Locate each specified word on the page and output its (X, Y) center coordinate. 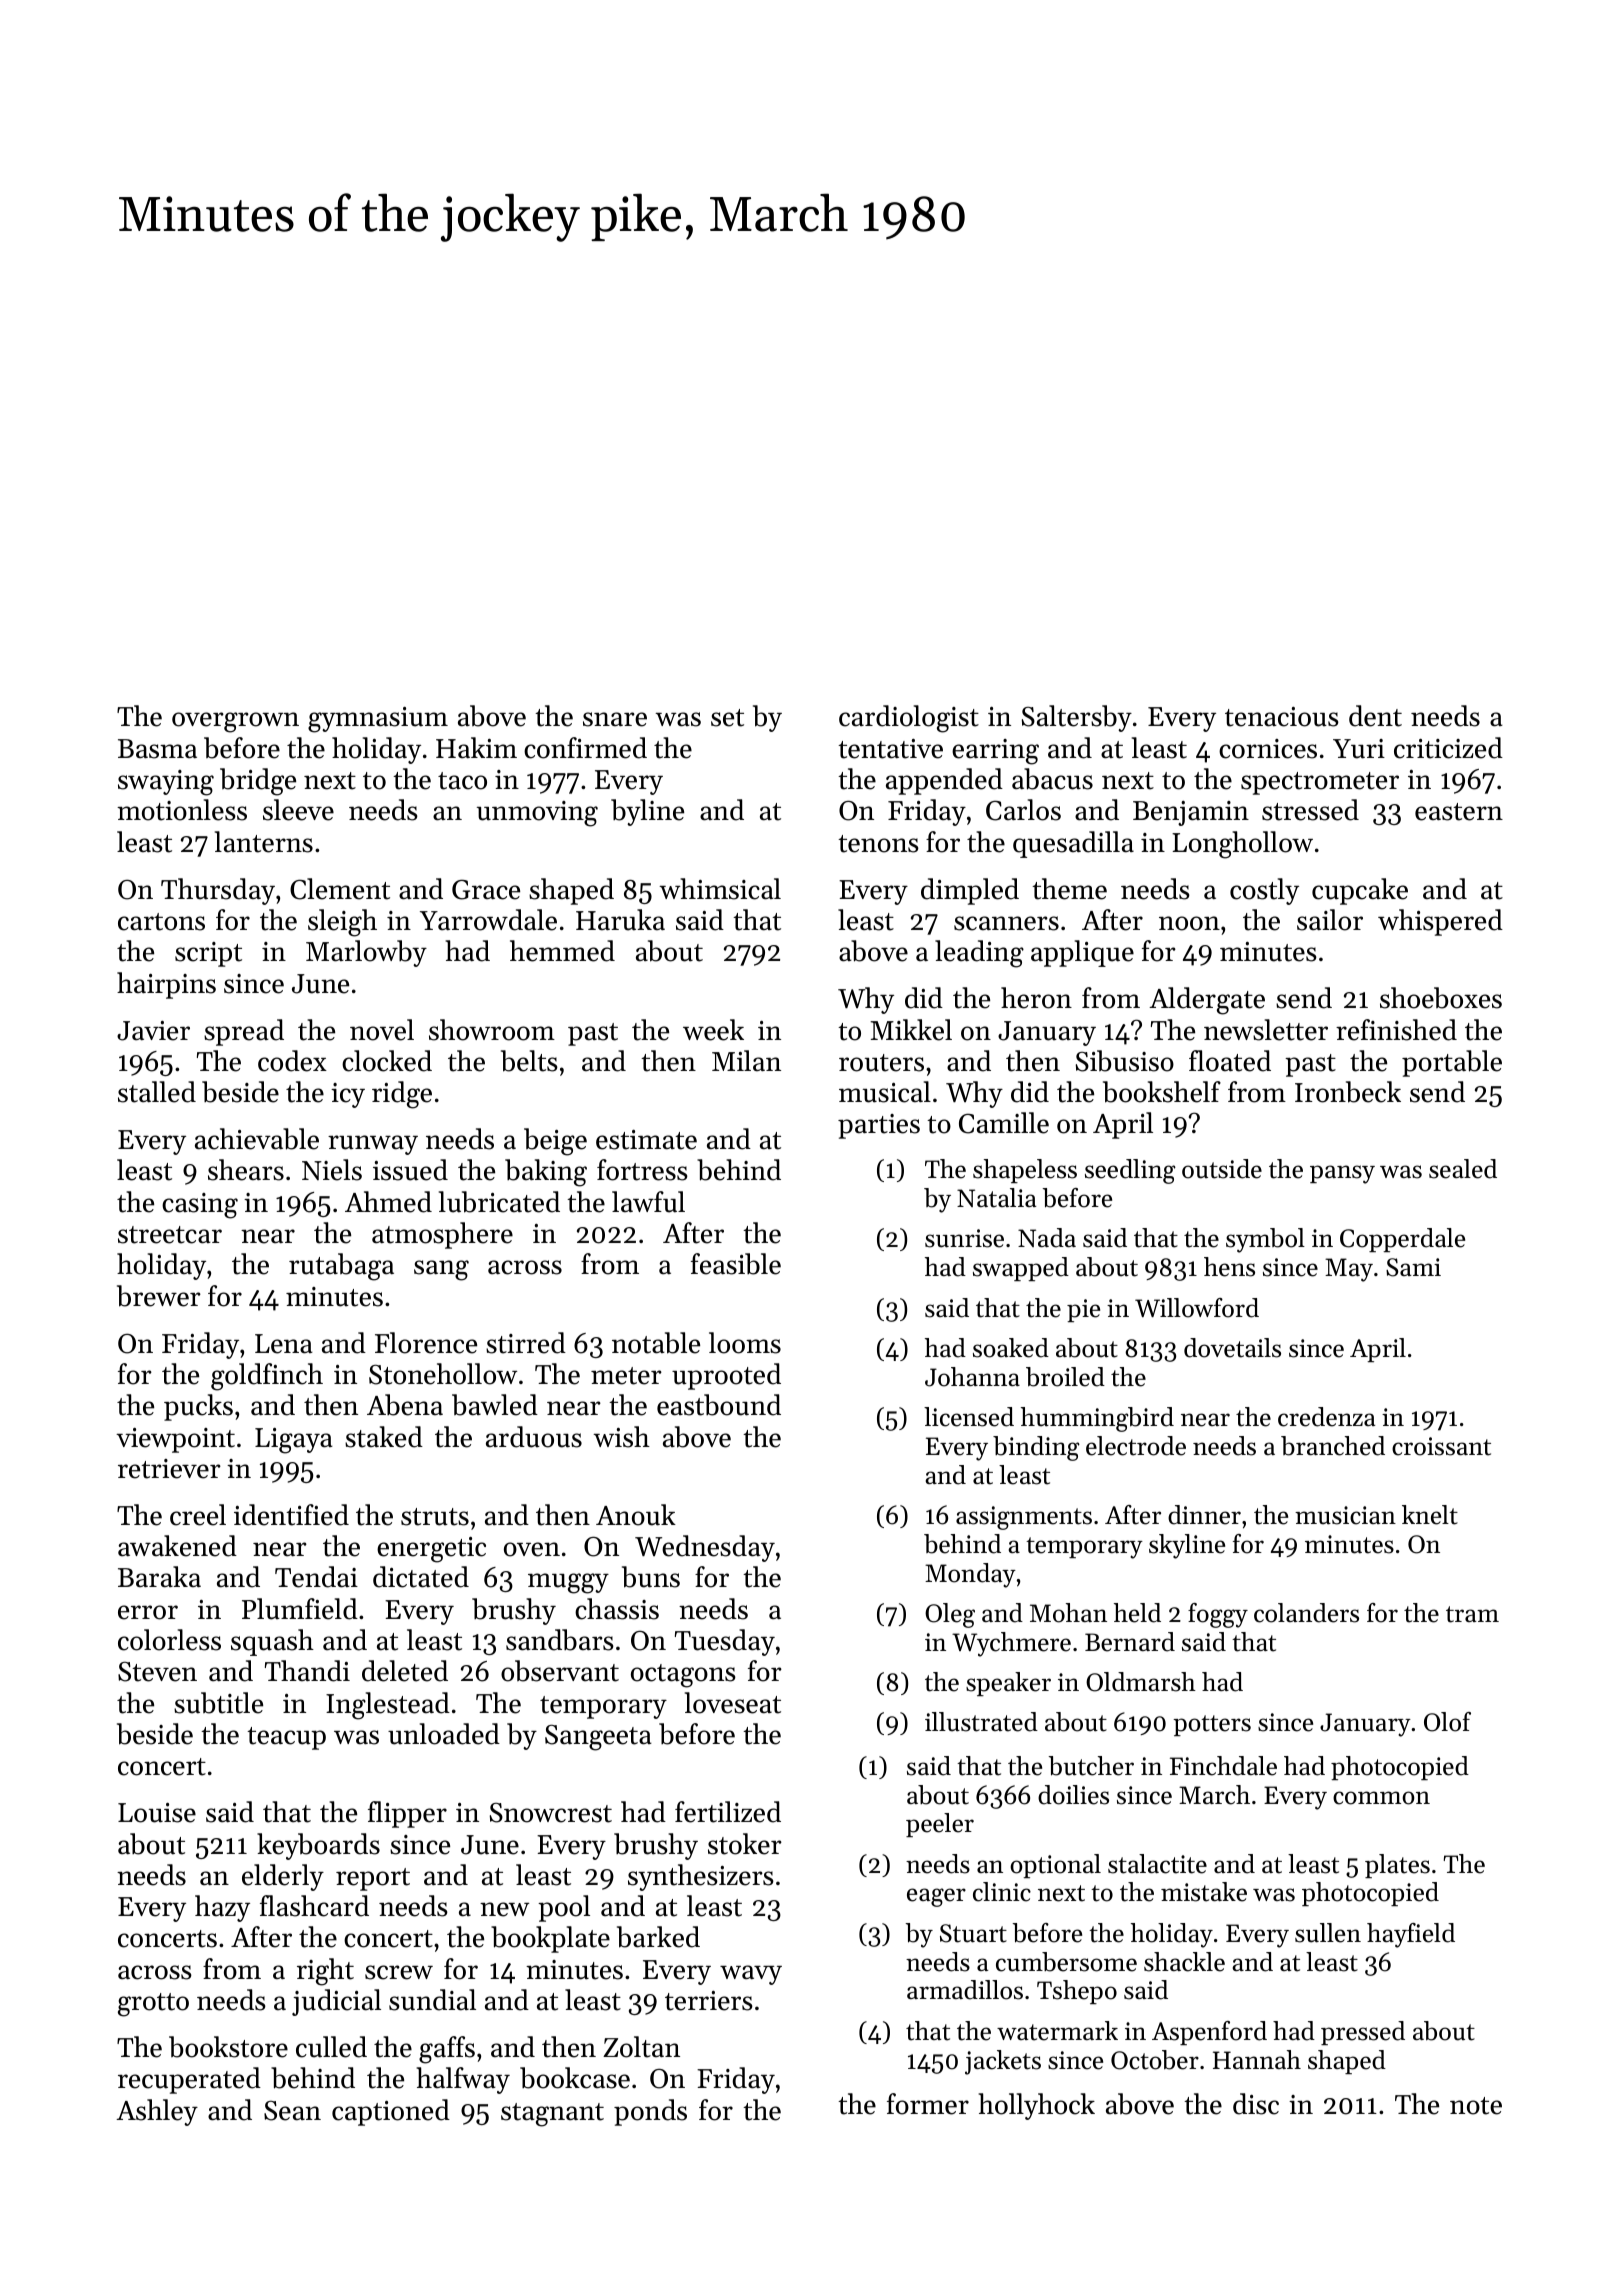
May (1349, 1270)
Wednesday (705, 1548)
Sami (1413, 1267)
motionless (182, 810)
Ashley (157, 2112)
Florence (426, 1343)
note (1476, 2106)
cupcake (1360, 891)
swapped (1021, 1269)
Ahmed (388, 1202)
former (928, 2104)
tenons (878, 844)
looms (745, 1343)
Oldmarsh (1141, 1682)
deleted (405, 1671)
